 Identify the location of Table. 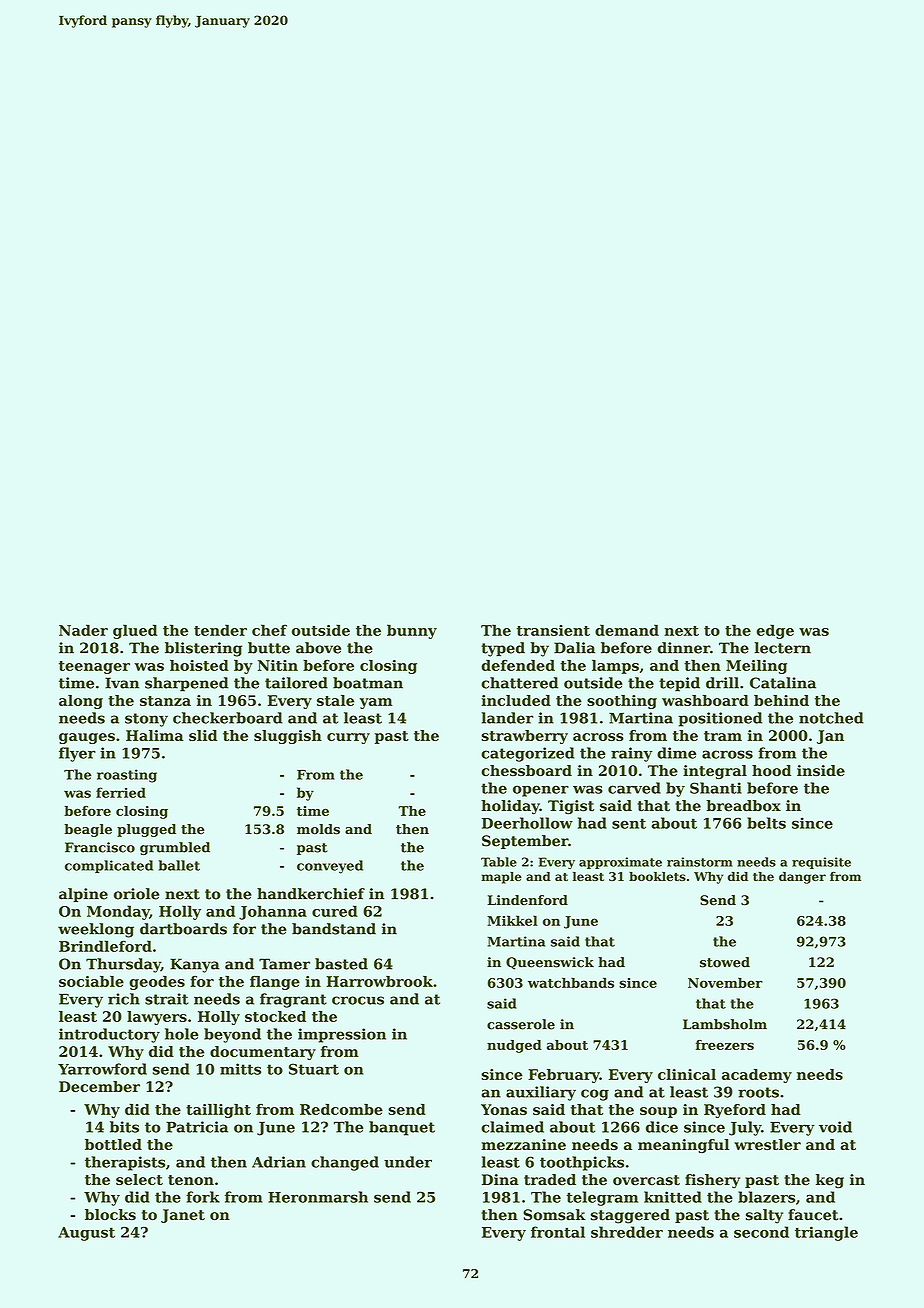
(499, 862).
